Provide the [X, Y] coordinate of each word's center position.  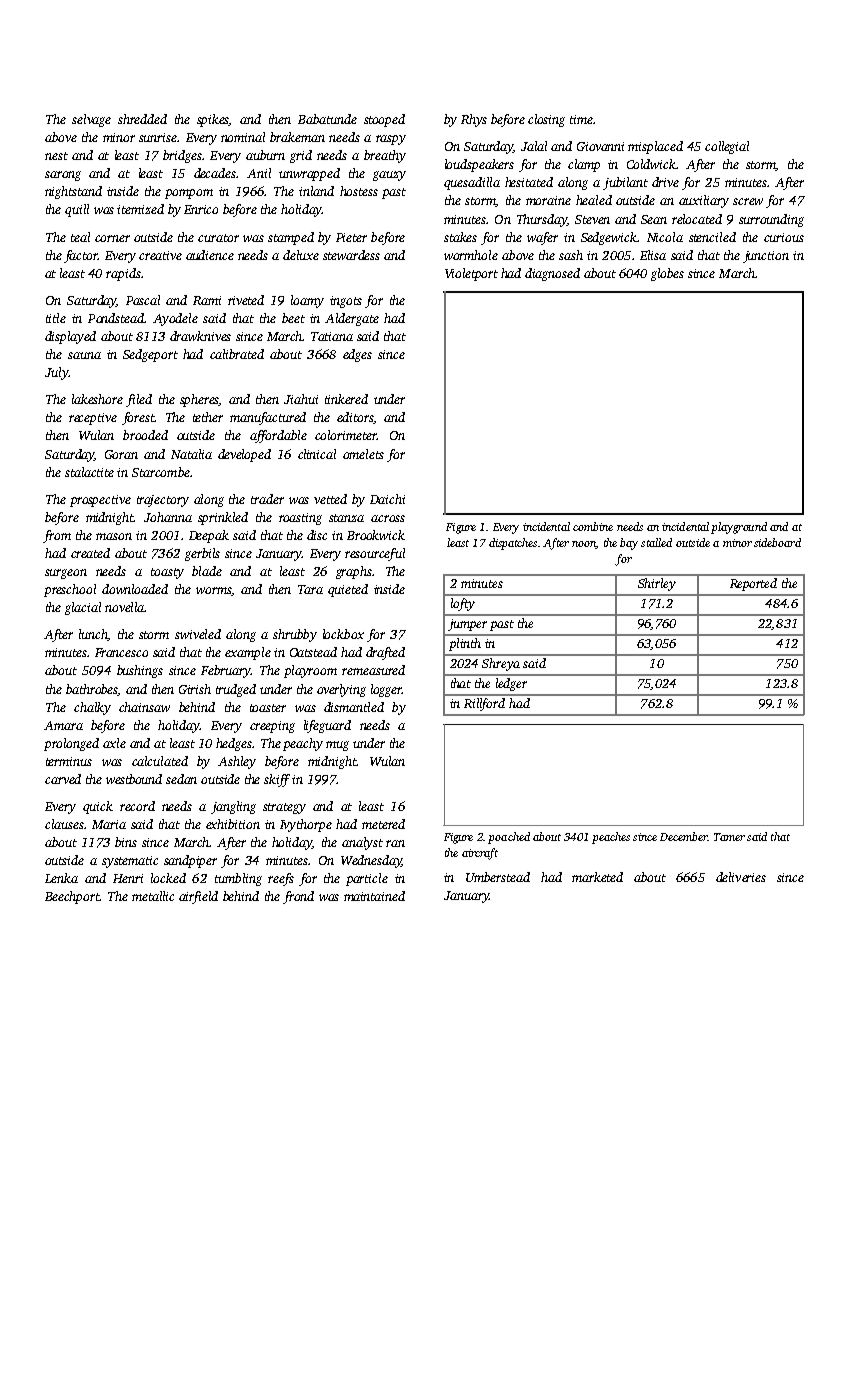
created [90, 553]
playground [739, 528]
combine [593, 526]
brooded [145, 435]
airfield [198, 897]
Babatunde [327, 119]
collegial [727, 147]
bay [629, 544]
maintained [374, 896]
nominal [243, 137]
